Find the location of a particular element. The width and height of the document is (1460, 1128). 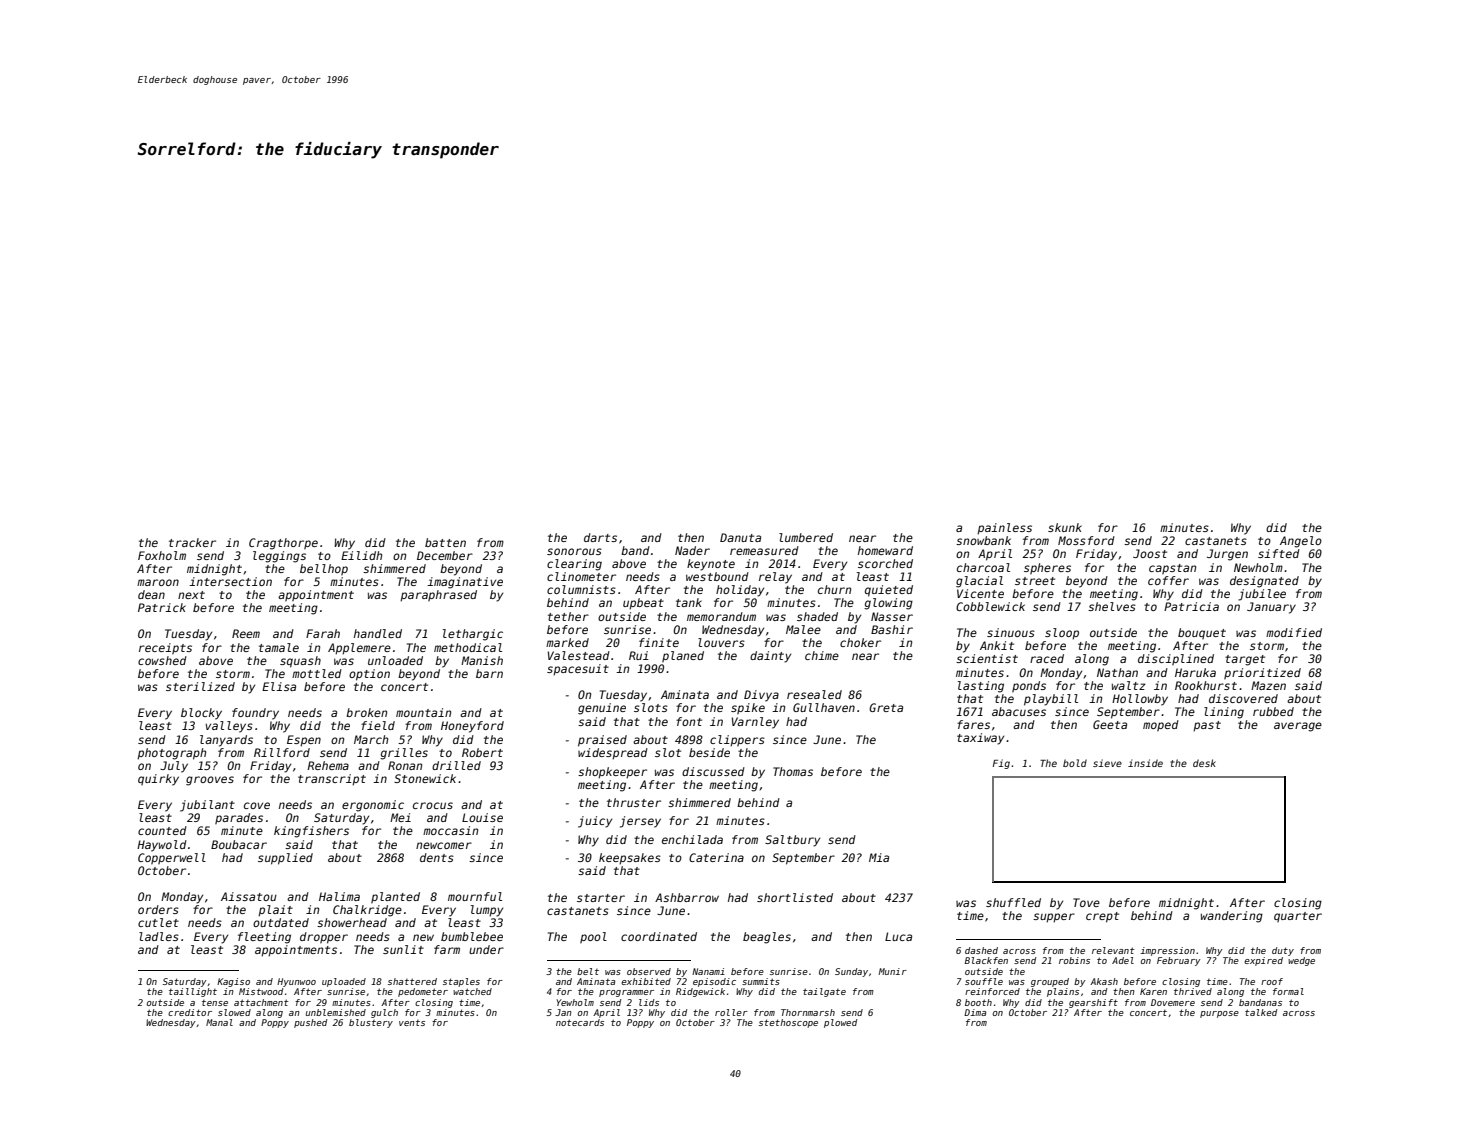

tracker is located at coordinates (192, 542).
